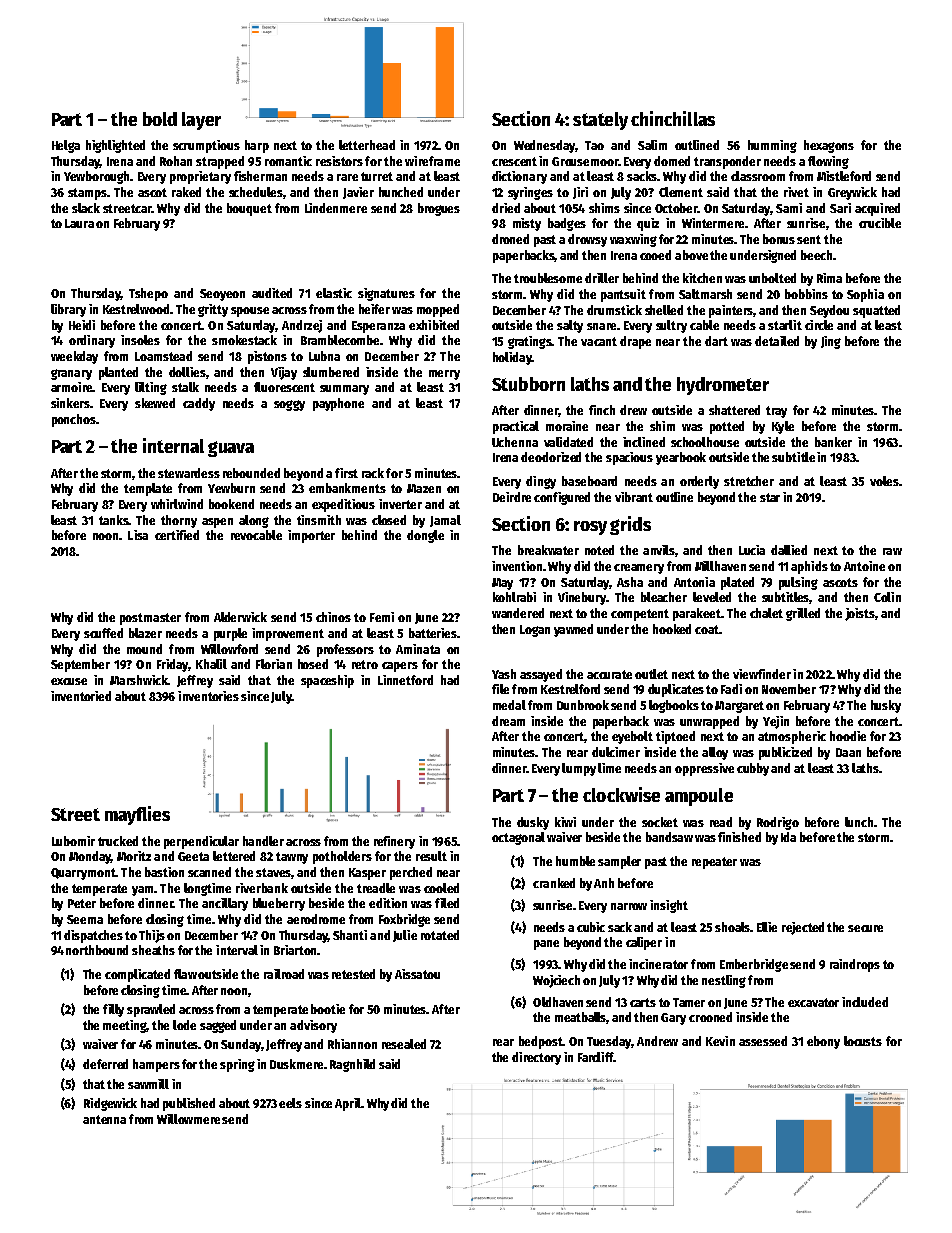 Image resolution: width=952 pixels, height=1233 pixels. Describe the element at coordinates (425, 536) in the screenshot. I see `dongle` at that location.
